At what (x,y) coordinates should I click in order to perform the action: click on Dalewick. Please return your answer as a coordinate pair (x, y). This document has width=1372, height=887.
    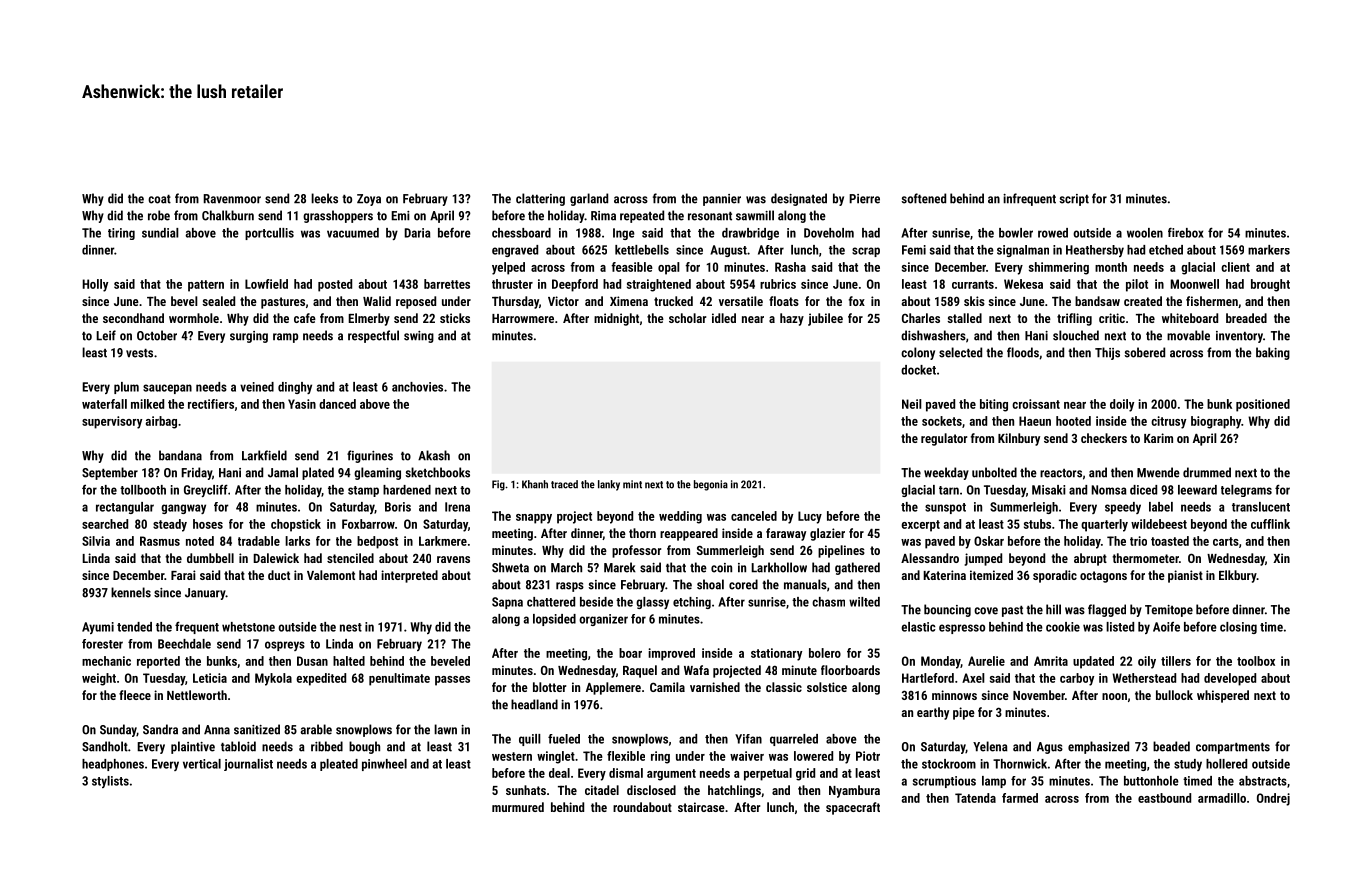
    Looking at the image, I should click on (276, 558).
